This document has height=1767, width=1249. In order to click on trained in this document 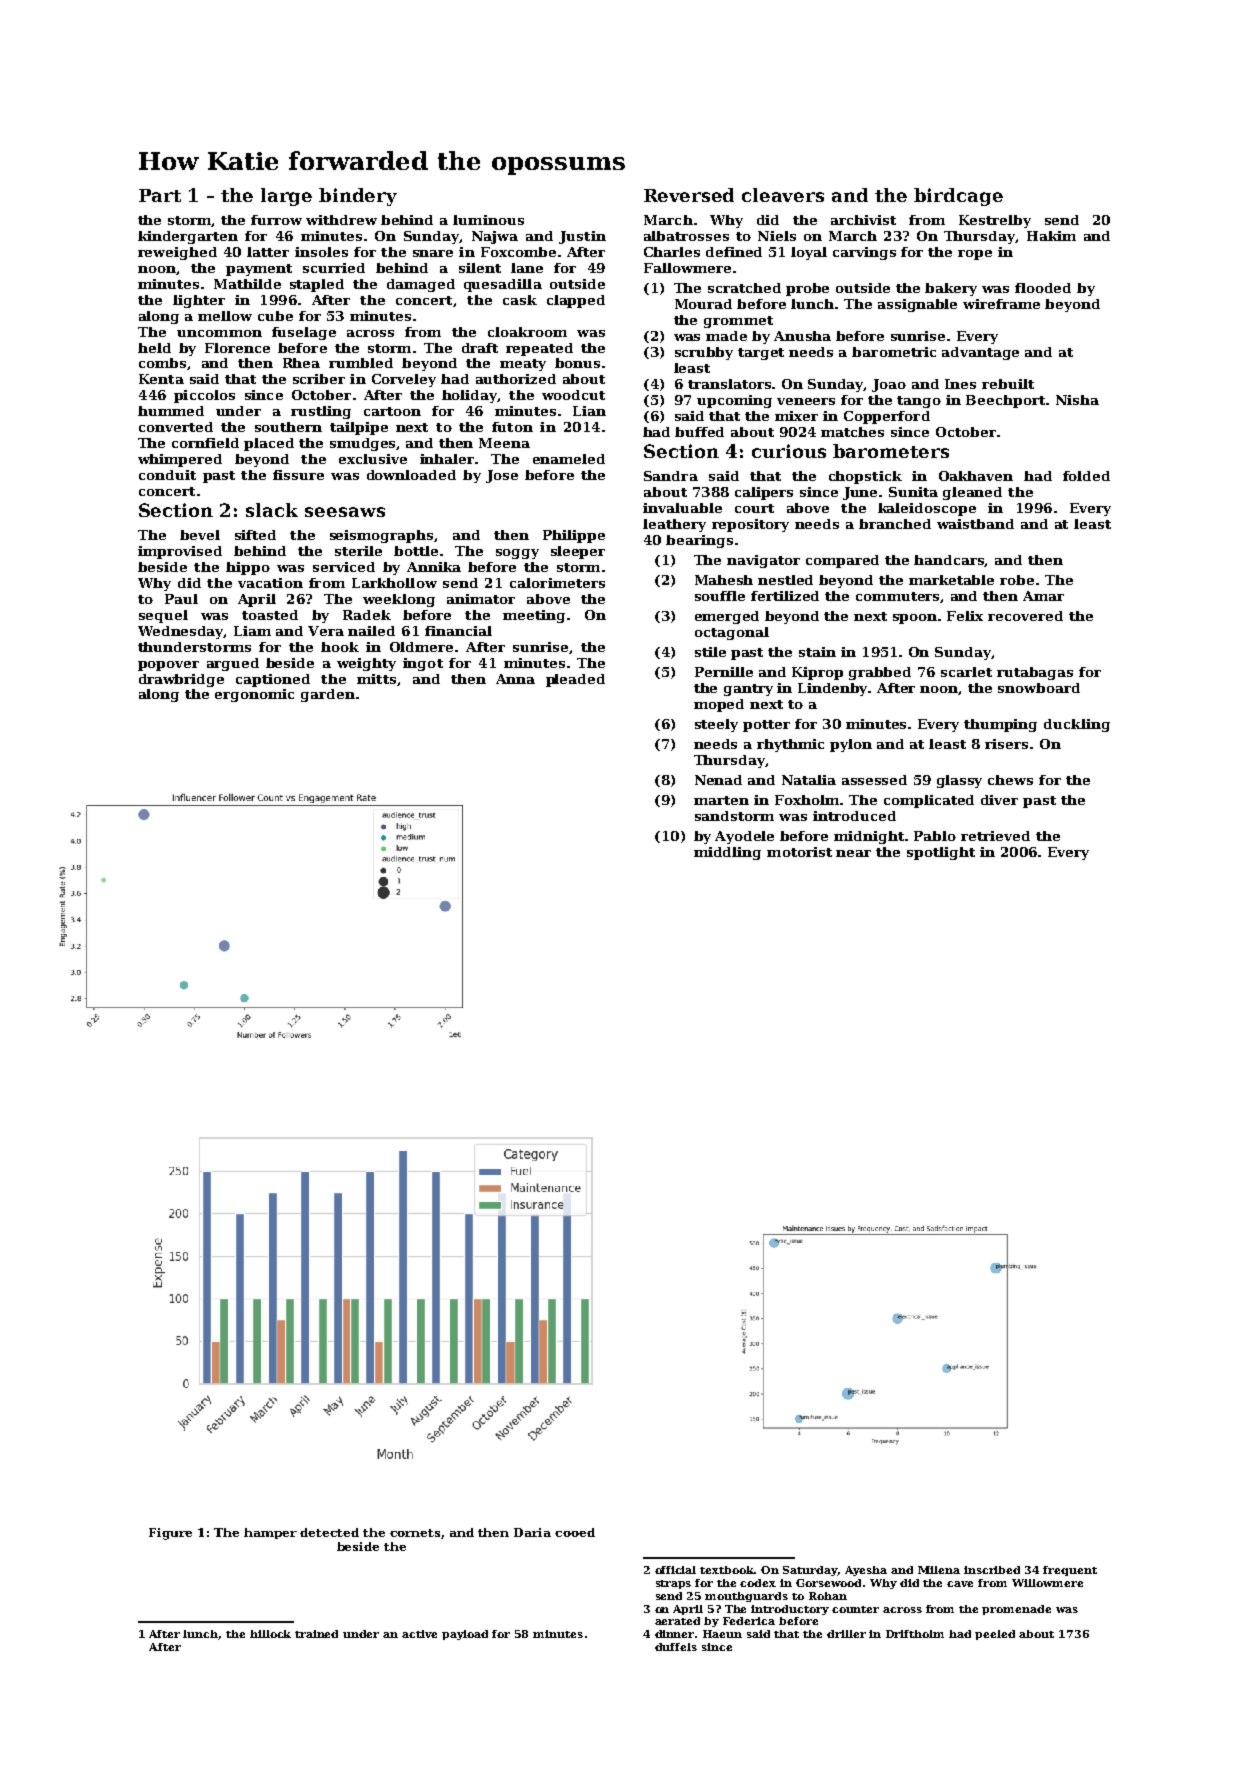, I will do `click(316, 1634)`.
